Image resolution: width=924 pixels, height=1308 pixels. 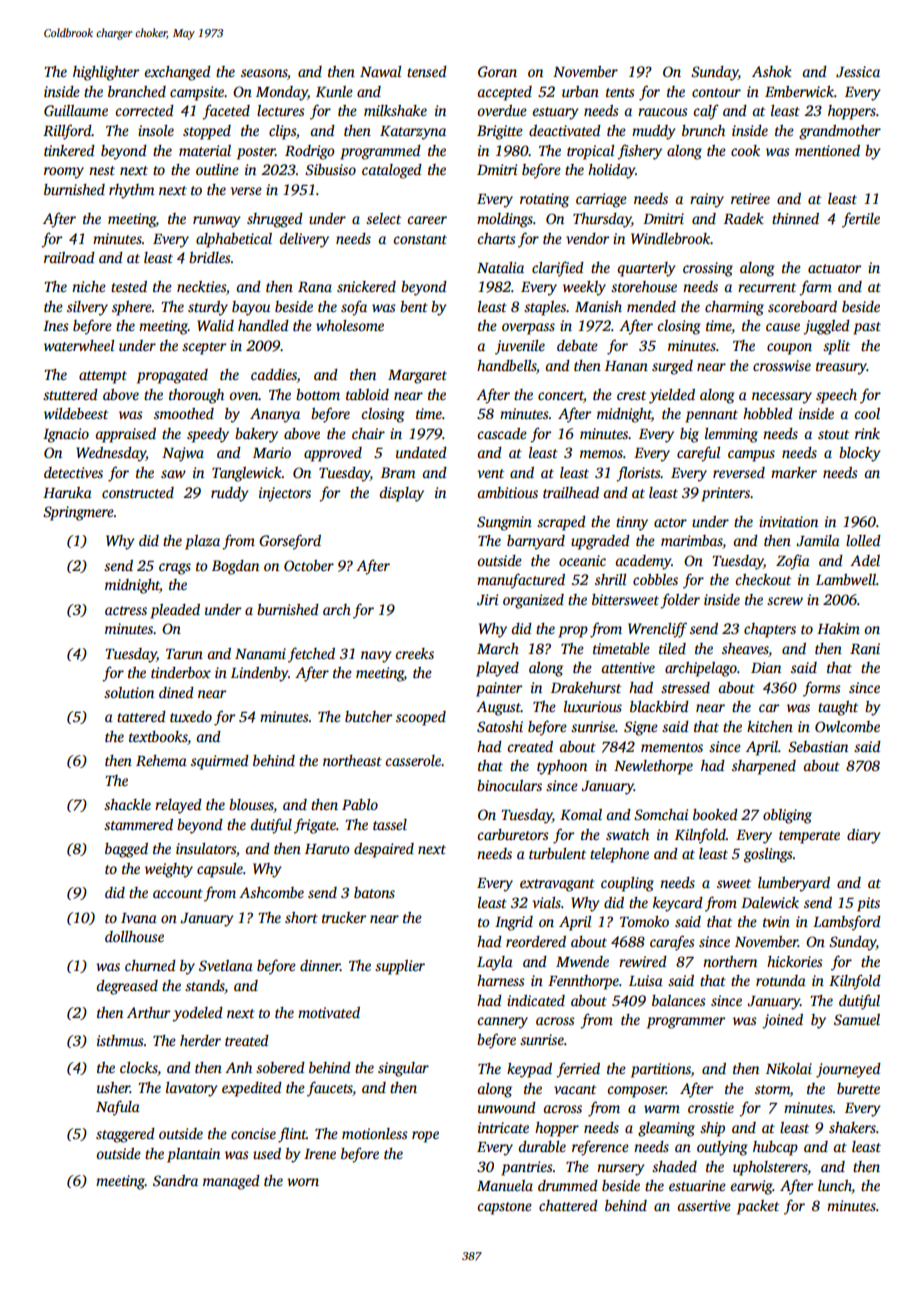 What do you see at coordinates (150, 965) in the screenshot?
I see `churned` at bounding box center [150, 965].
